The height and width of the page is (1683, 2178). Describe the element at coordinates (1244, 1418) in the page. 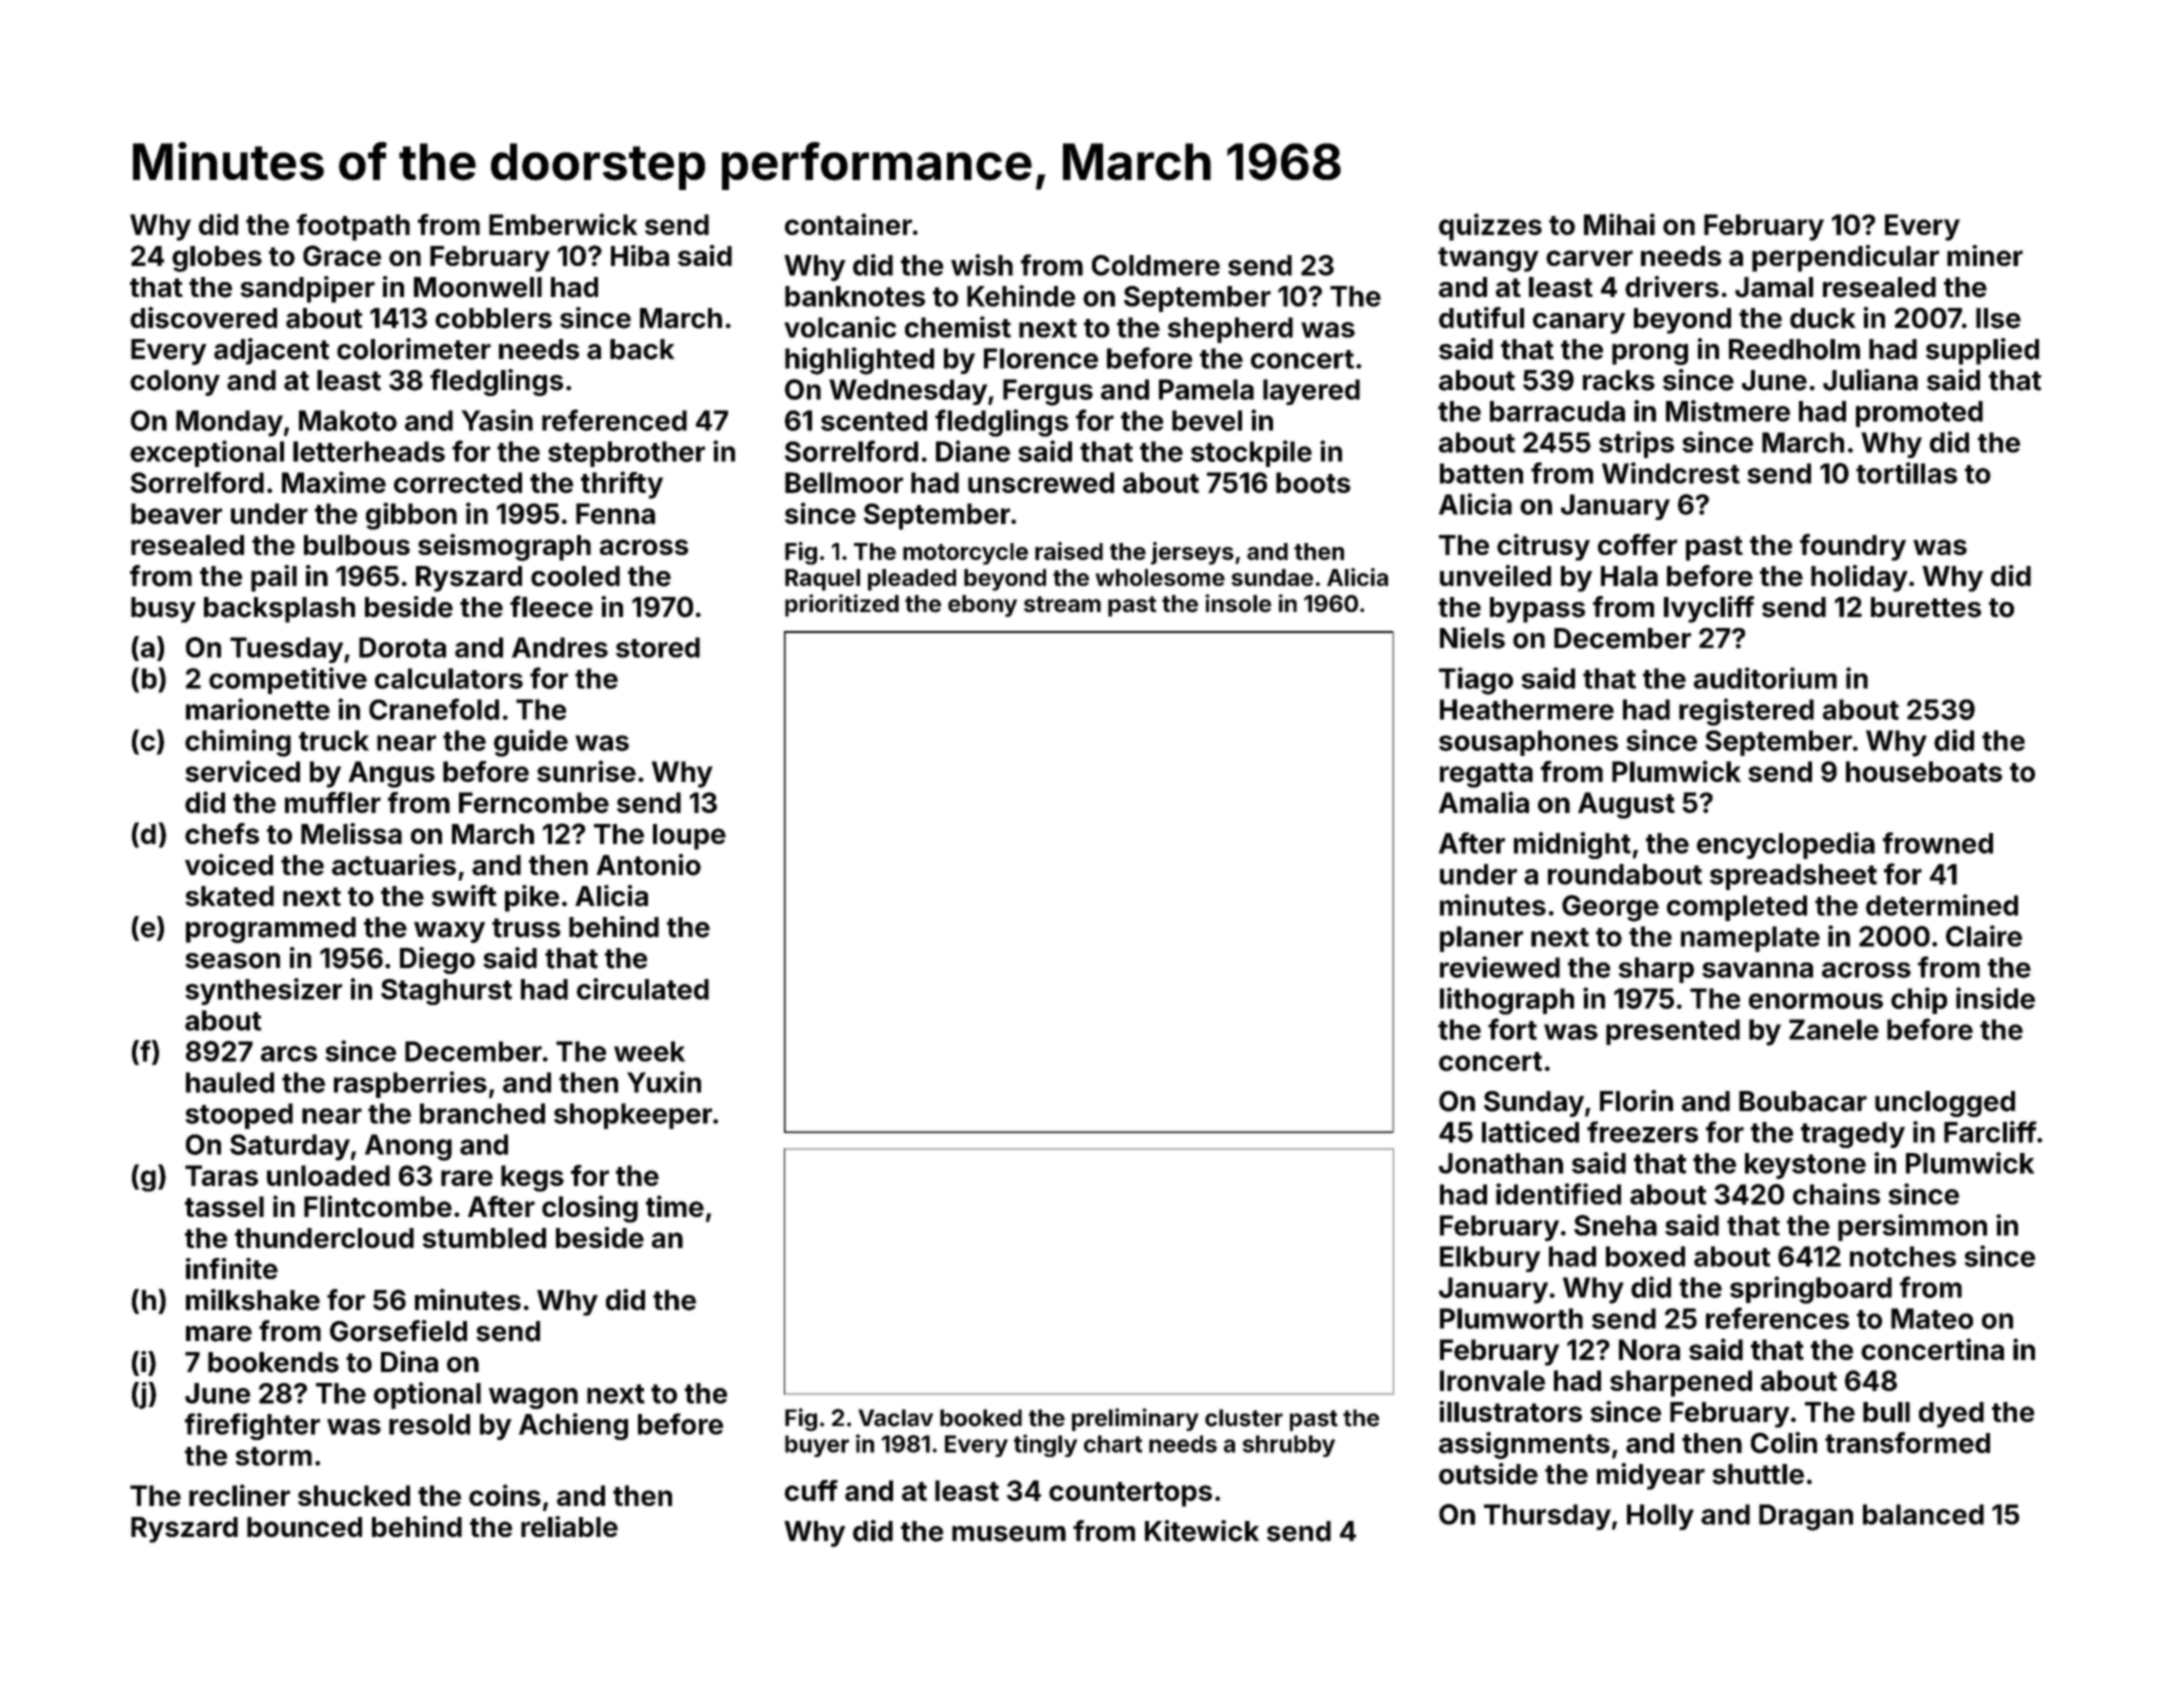

I see `cluster` at that location.
